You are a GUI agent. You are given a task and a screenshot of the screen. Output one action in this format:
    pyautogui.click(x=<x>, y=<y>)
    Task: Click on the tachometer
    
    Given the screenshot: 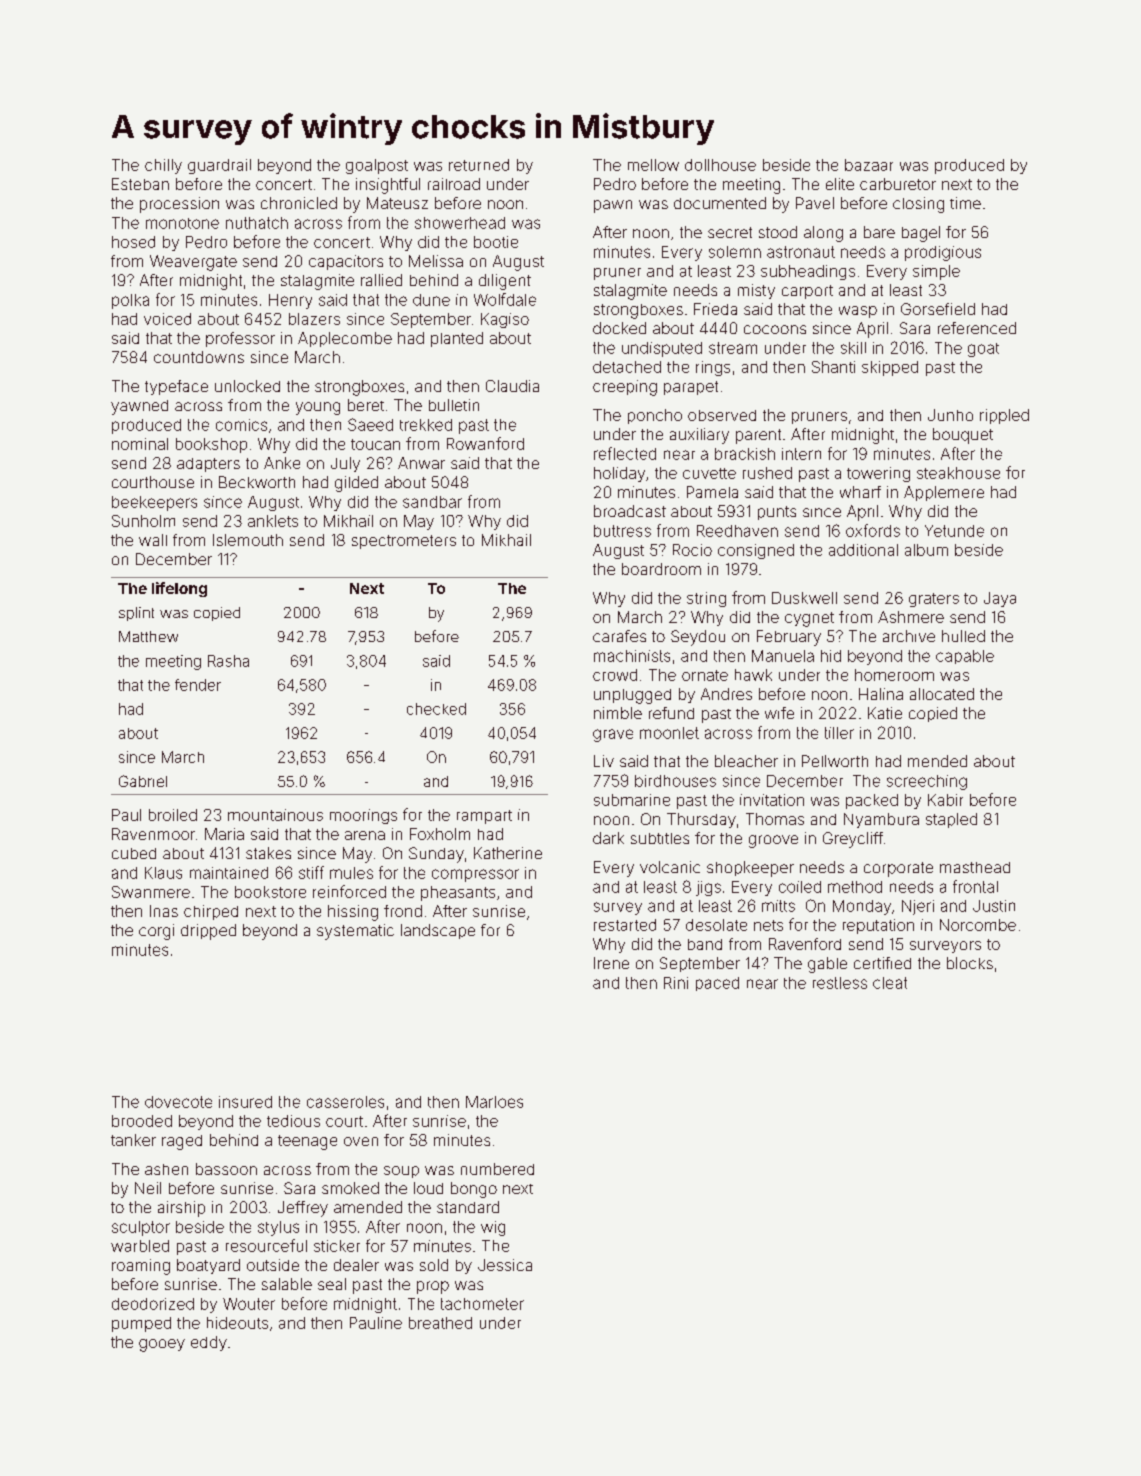 What is the action you would take?
    pyautogui.click(x=482, y=1304)
